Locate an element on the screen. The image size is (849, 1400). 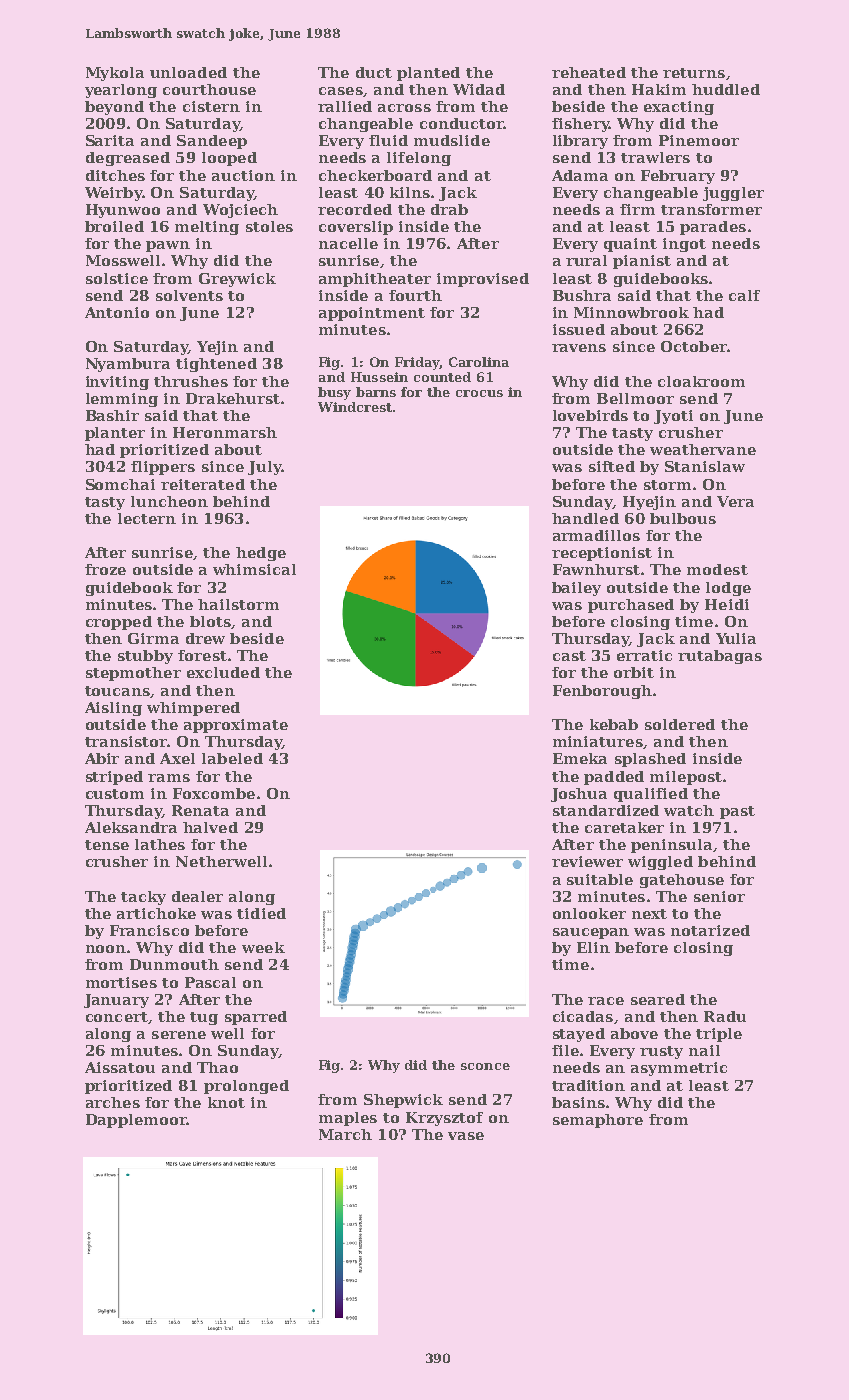
approximate is located at coordinates (236, 726).
